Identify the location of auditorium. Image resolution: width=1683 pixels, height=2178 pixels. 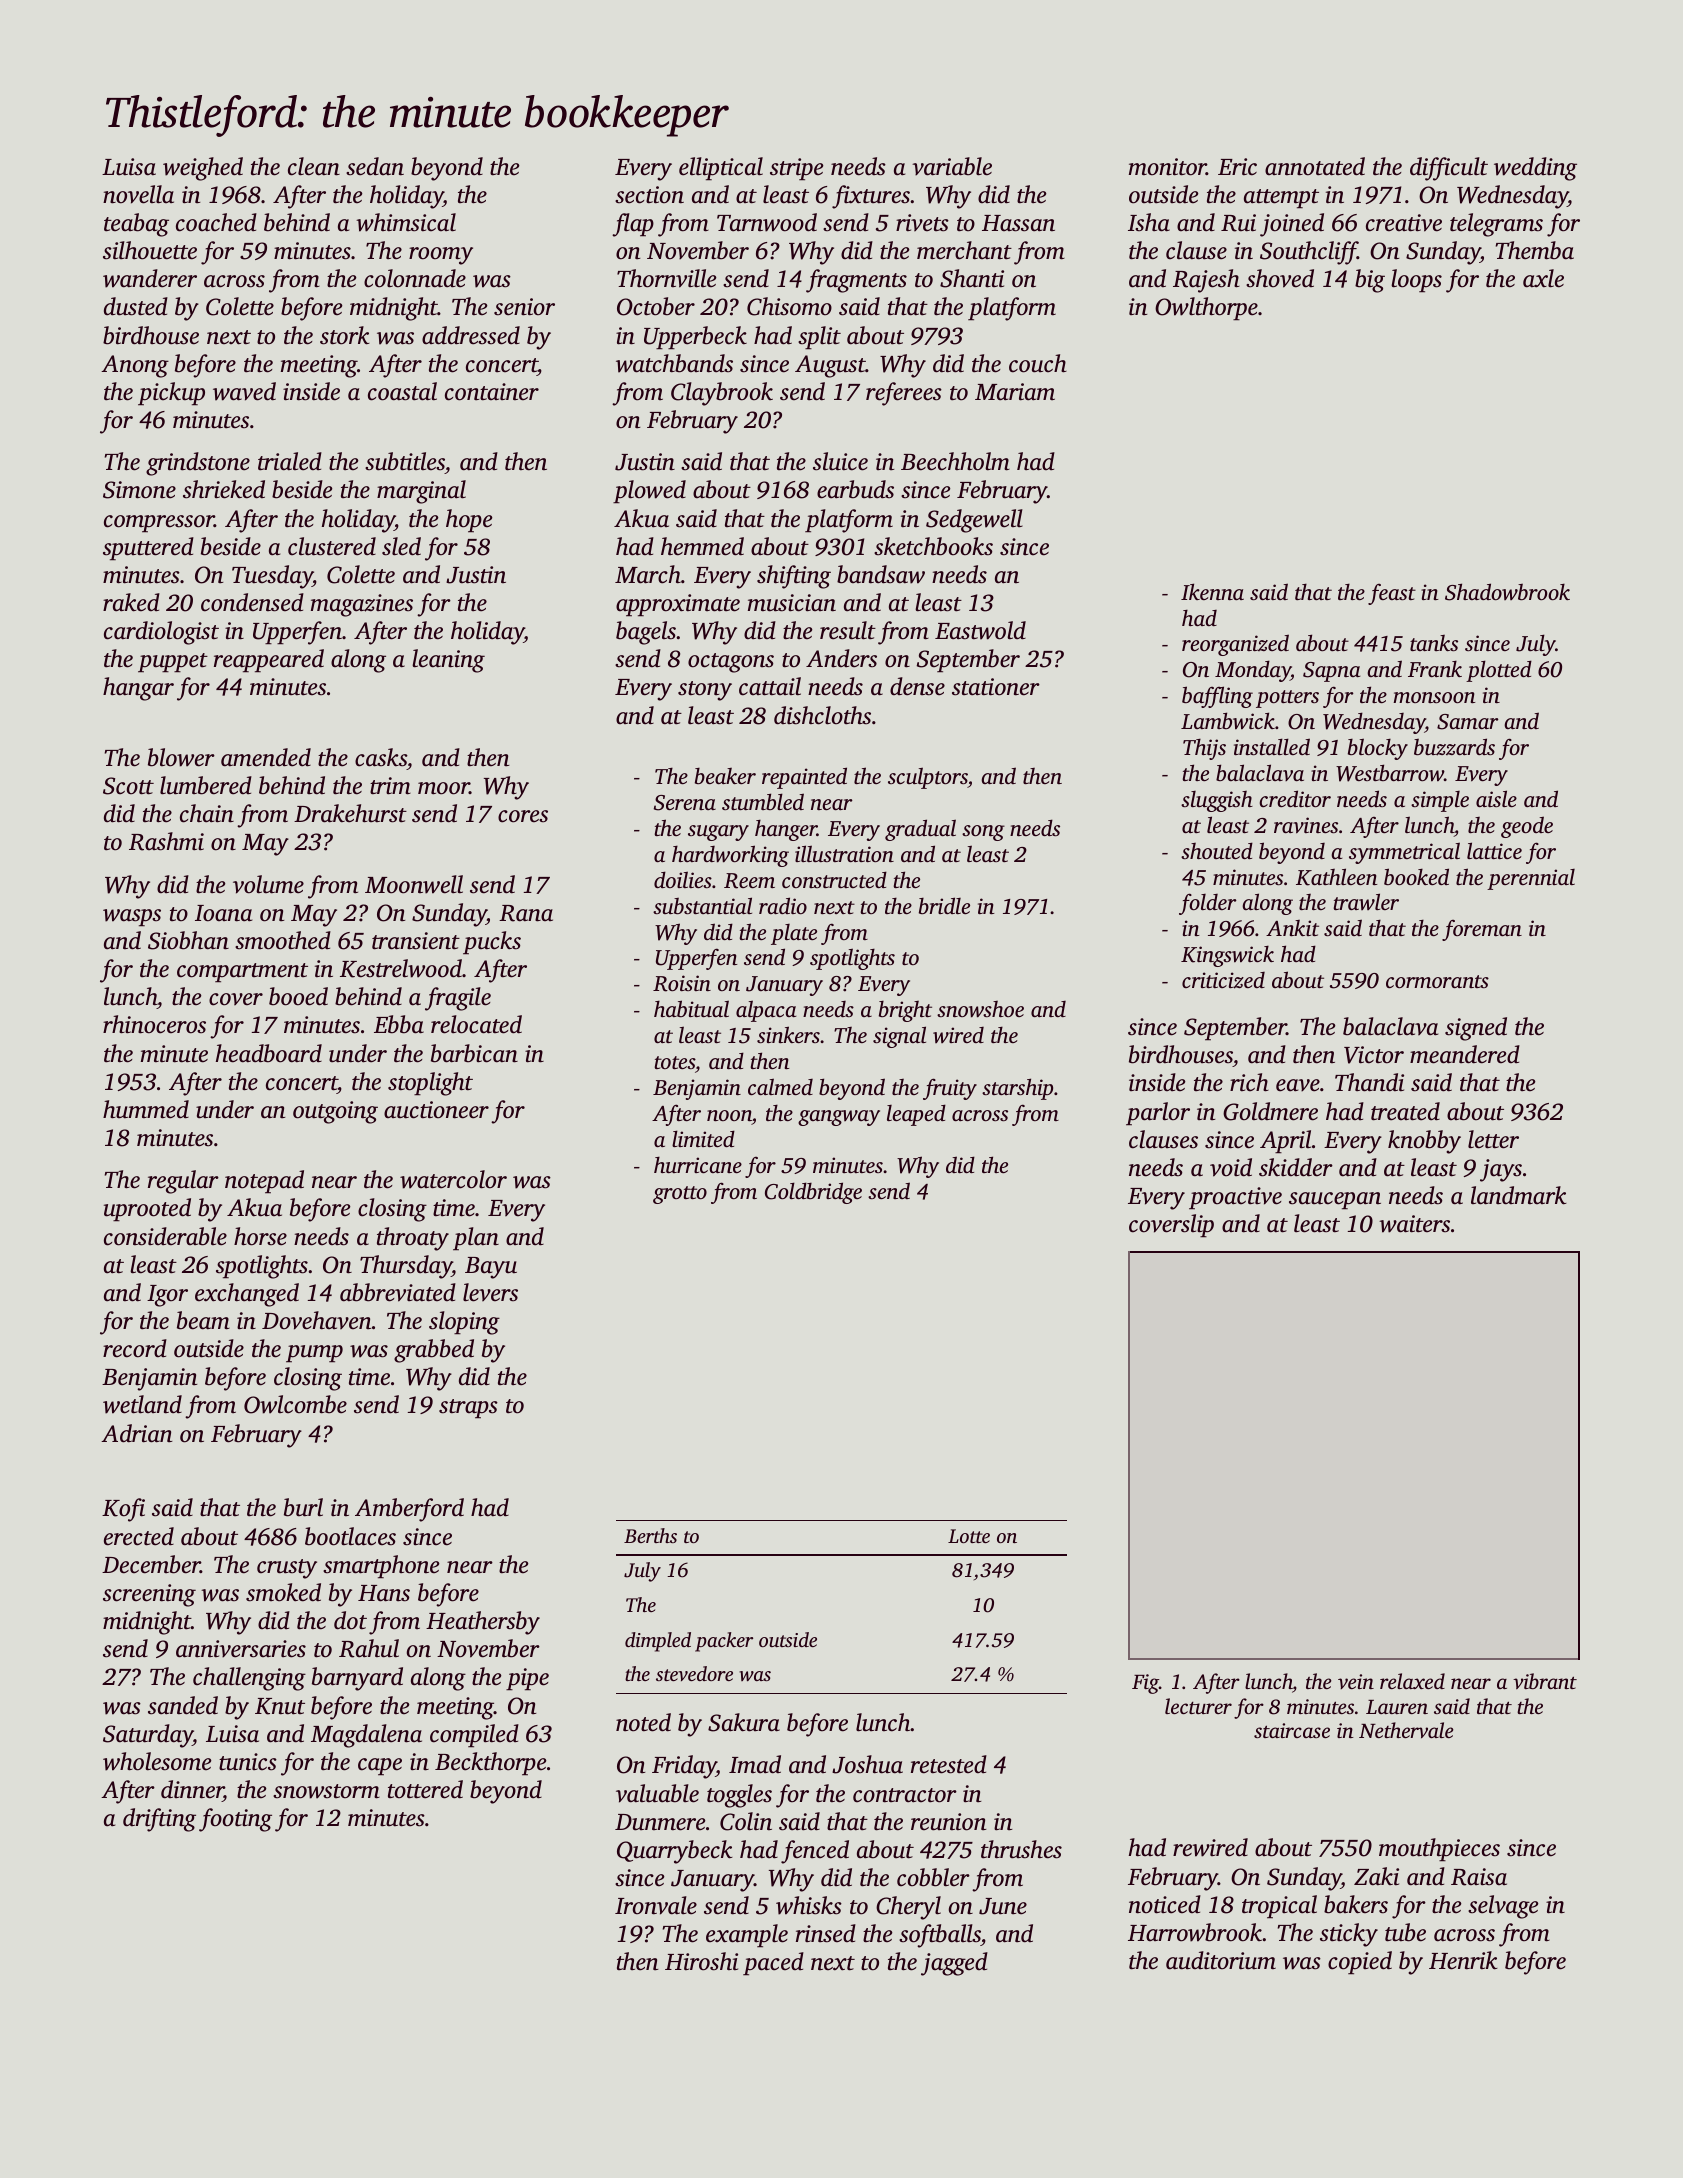
(1221, 1960).
